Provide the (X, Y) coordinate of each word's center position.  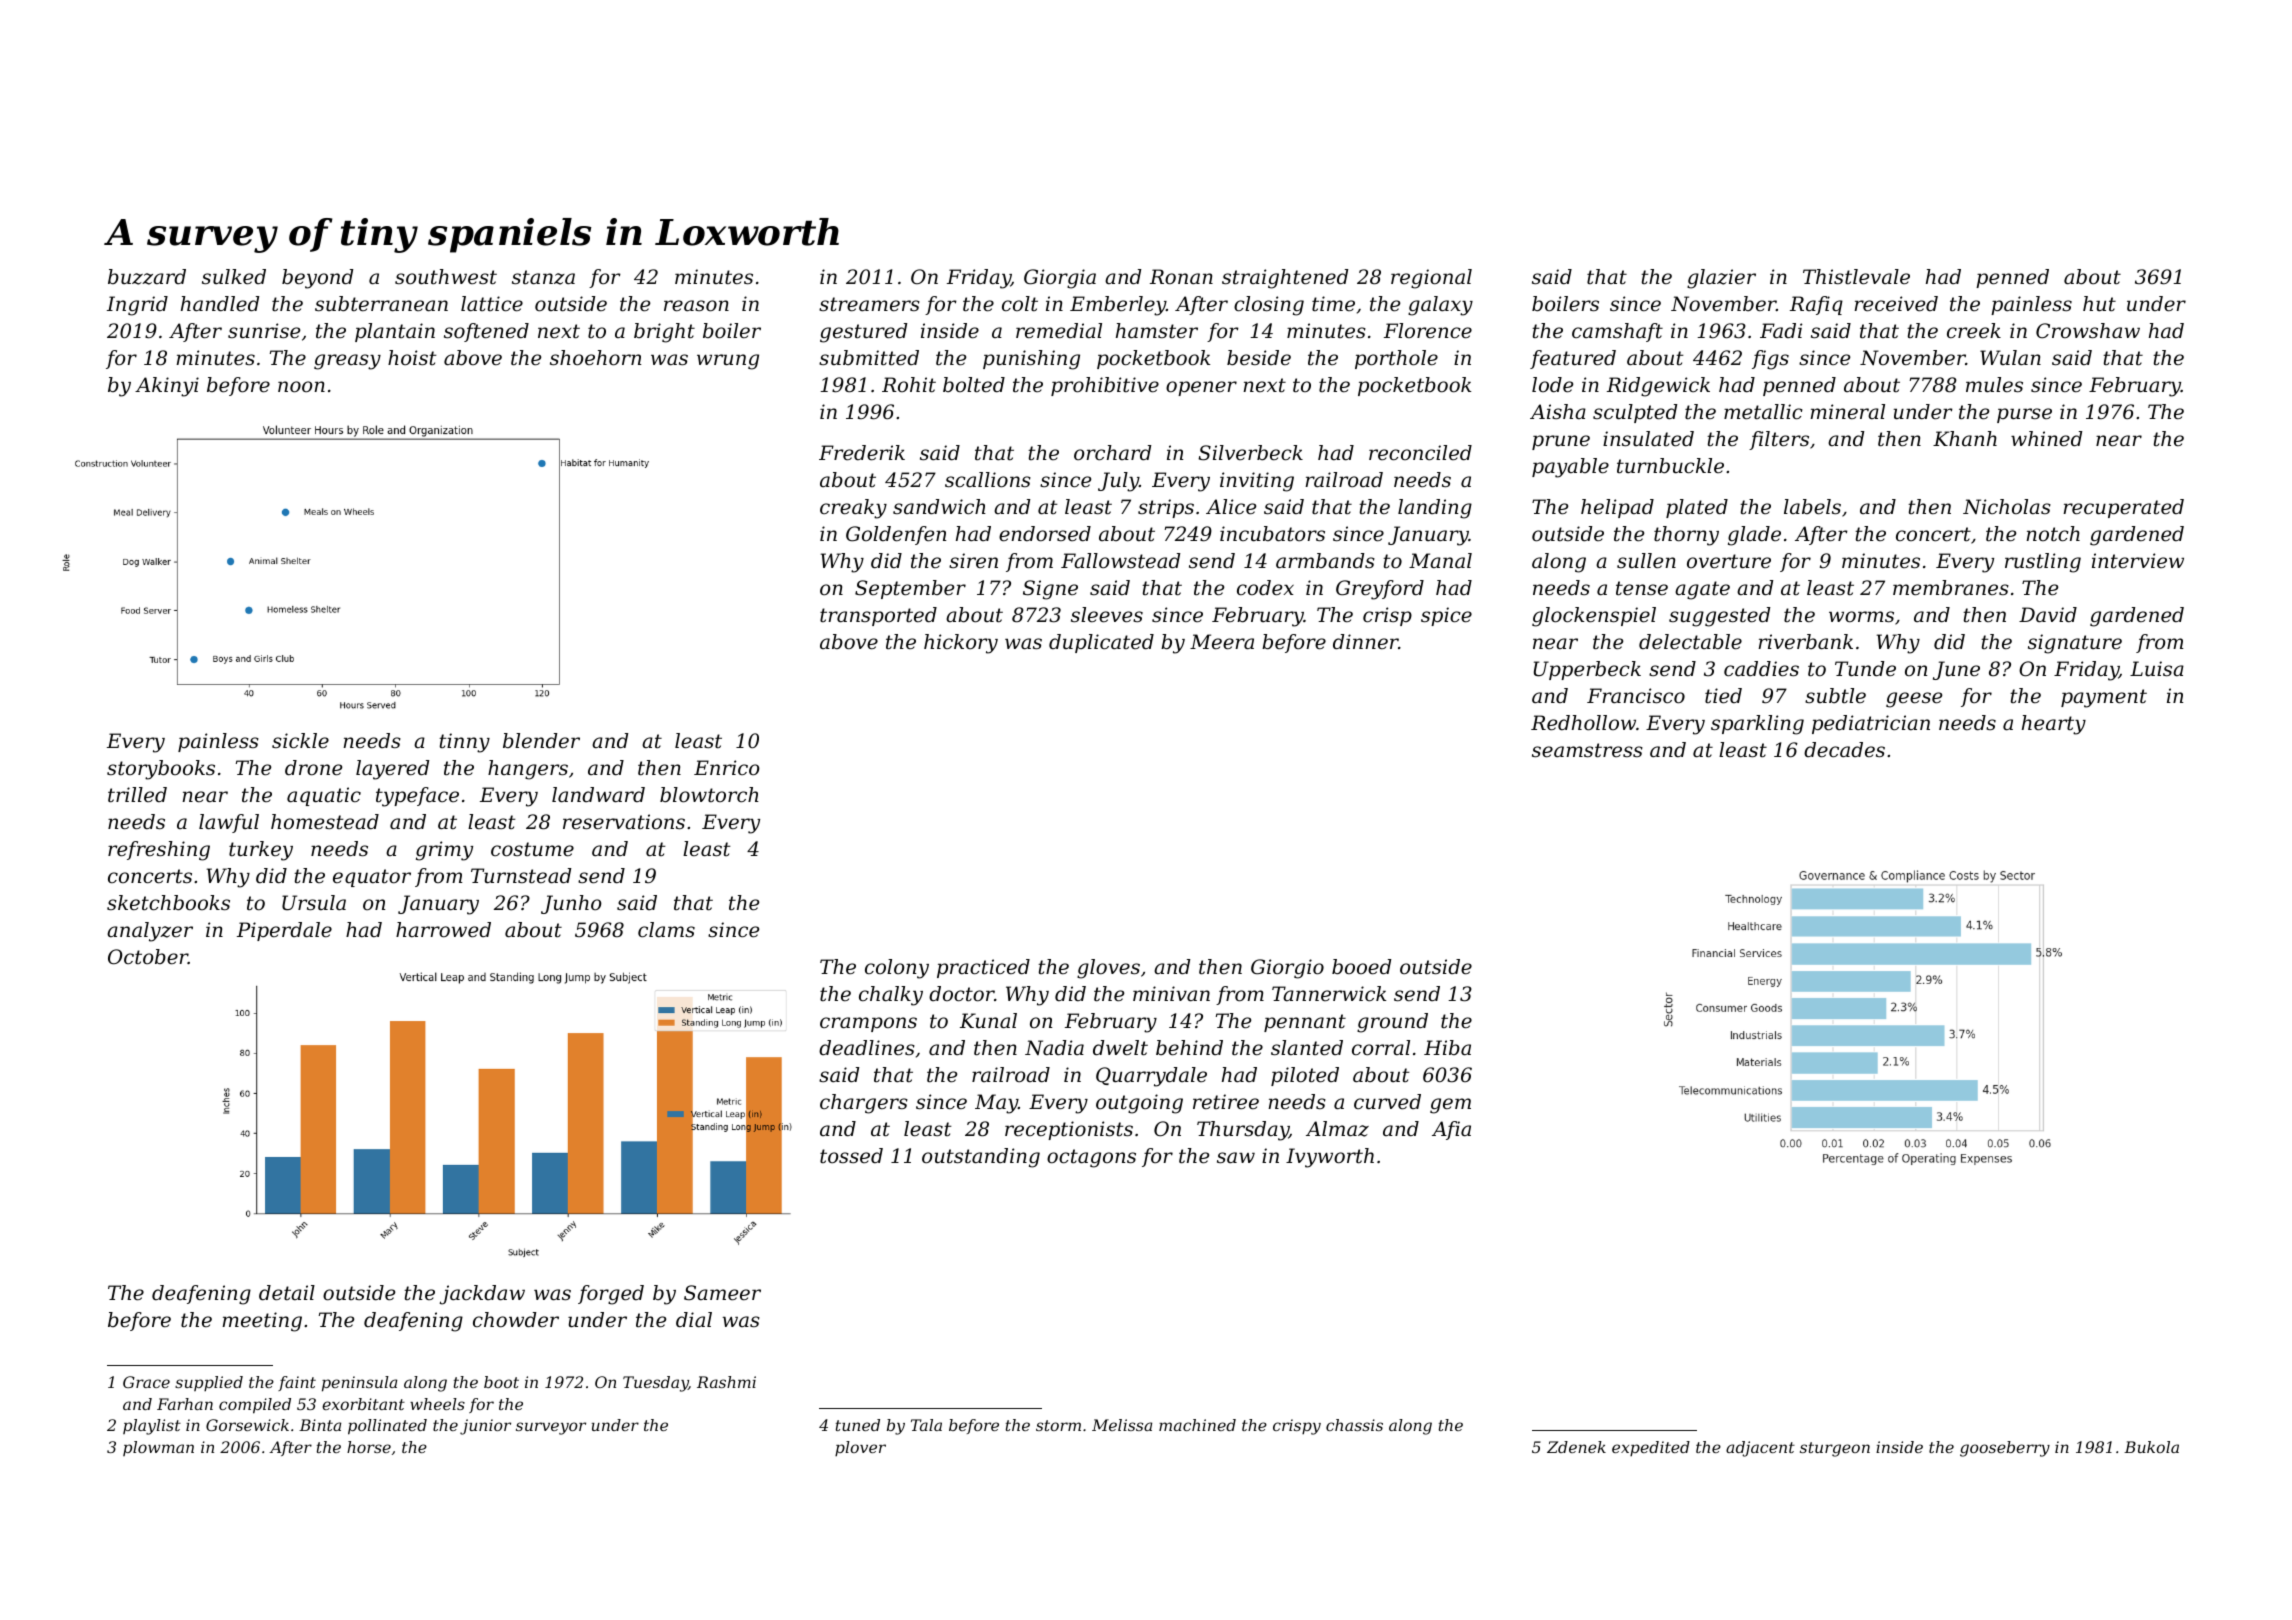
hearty (2054, 725)
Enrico (727, 768)
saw (1236, 1158)
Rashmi (726, 1382)
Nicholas (2007, 506)
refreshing (159, 851)
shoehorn (595, 358)
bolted (974, 385)
